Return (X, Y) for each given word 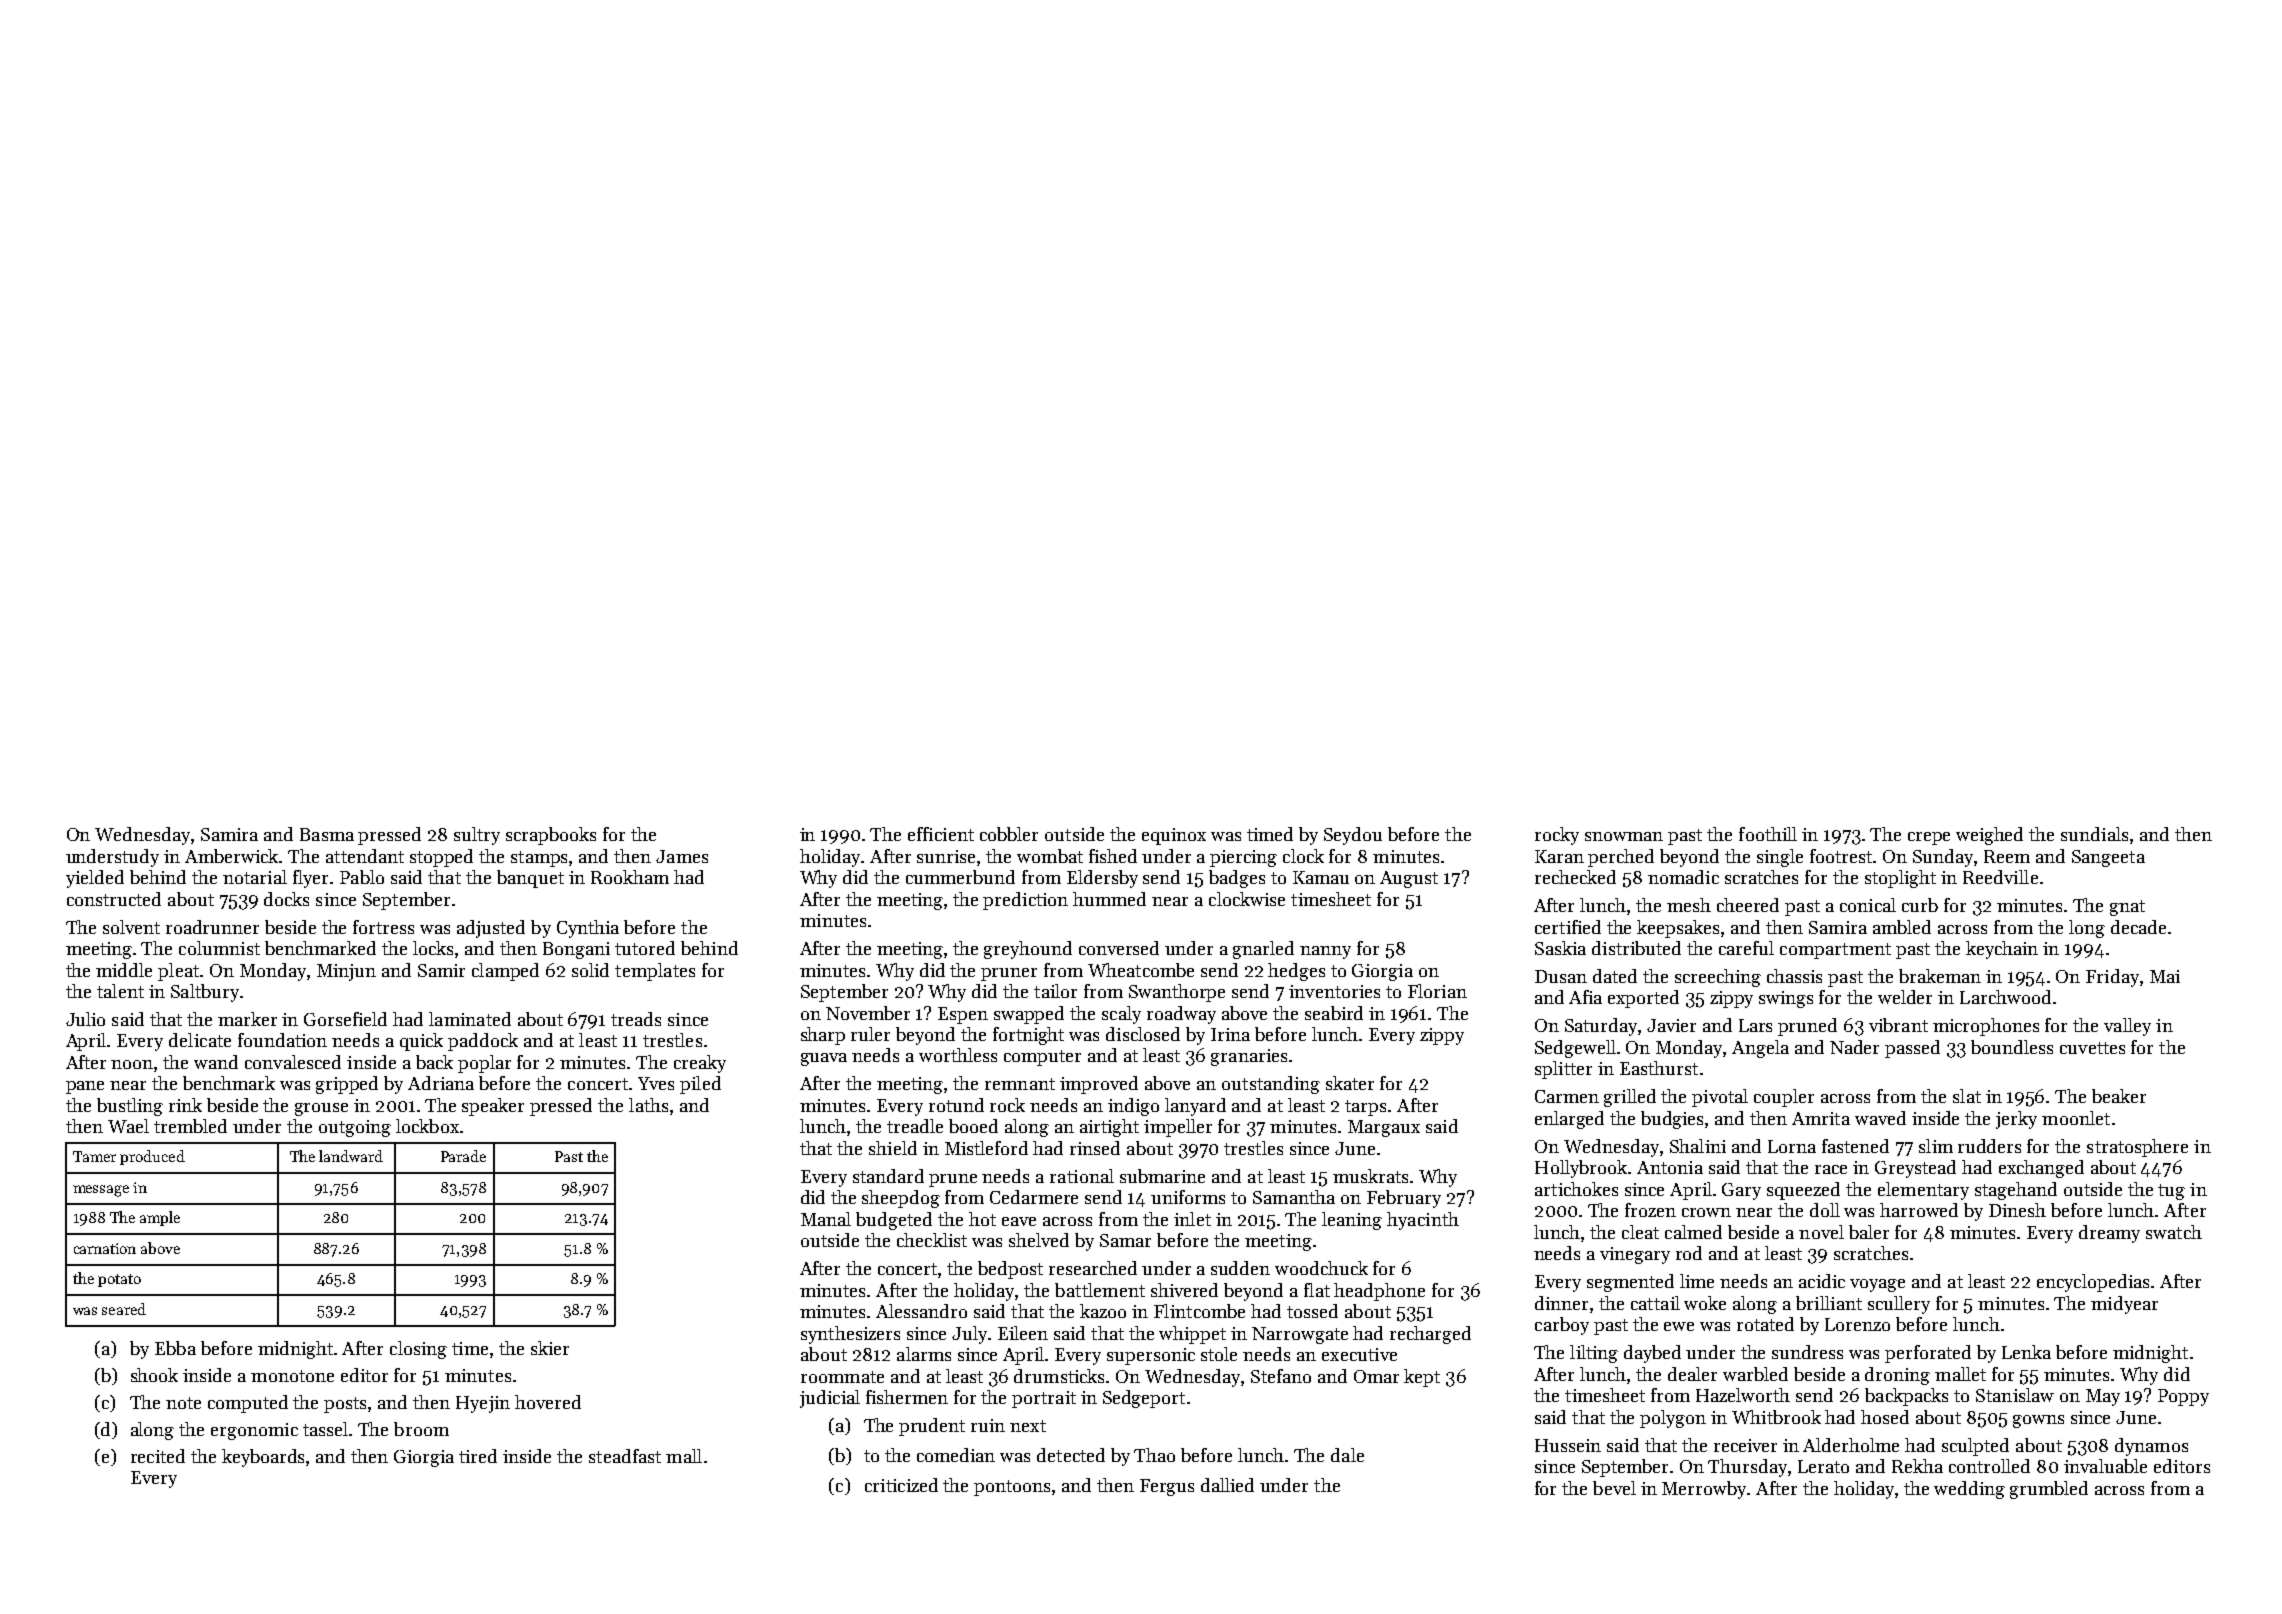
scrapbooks (551, 836)
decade (2138, 927)
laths (648, 1105)
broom (421, 1429)
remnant (1020, 1084)
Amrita (1821, 1118)
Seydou (1353, 836)
